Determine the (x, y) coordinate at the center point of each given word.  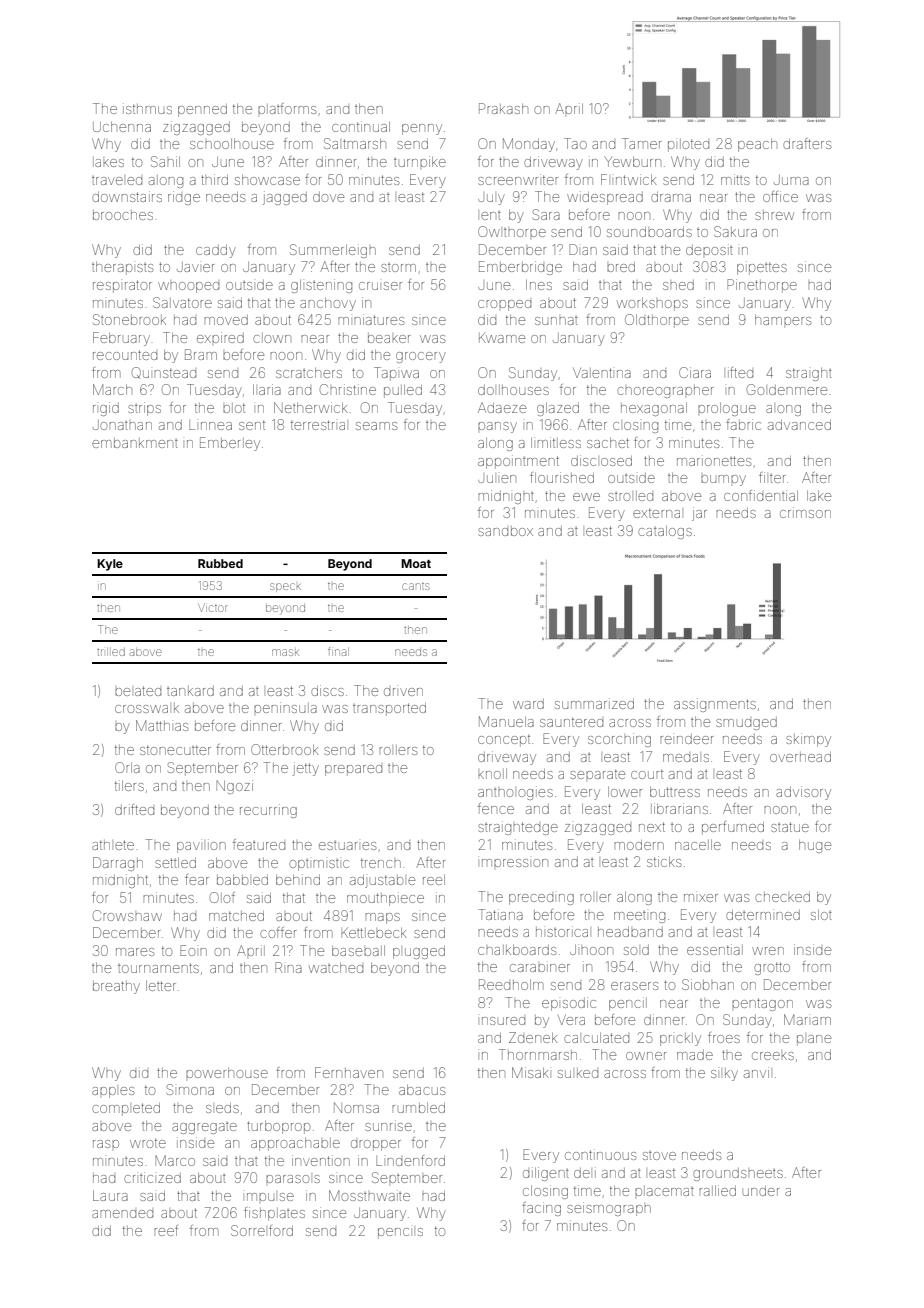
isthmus (147, 108)
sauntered (571, 722)
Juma (791, 180)
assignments (715, 705)
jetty (306, 769)
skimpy (808, 740)
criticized (152, 1177)
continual (361, 126)
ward (528, 704)
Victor (213, 608)
